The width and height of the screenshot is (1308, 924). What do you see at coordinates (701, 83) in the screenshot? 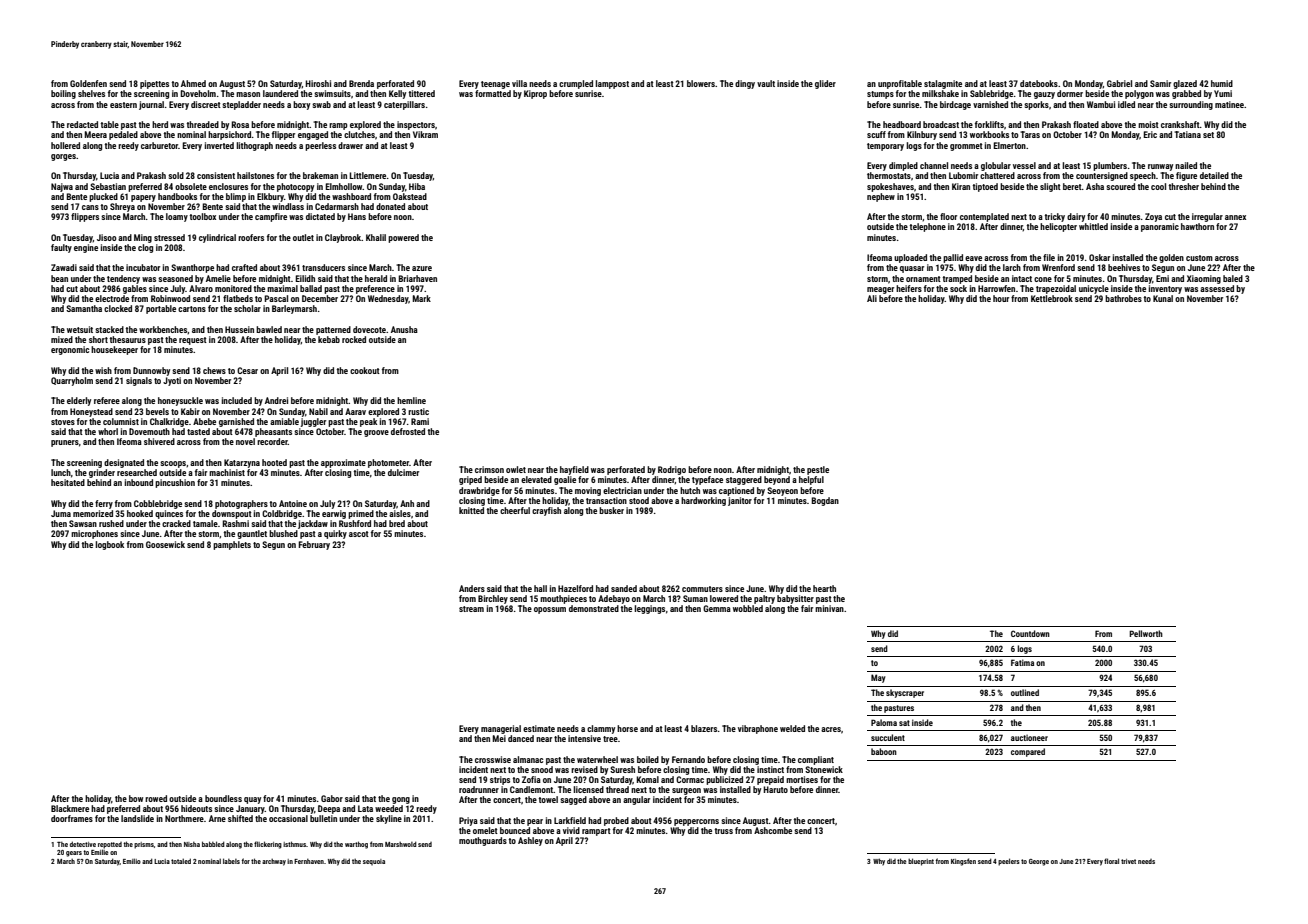
I see `blowers` at bounding box center [701, 83].
